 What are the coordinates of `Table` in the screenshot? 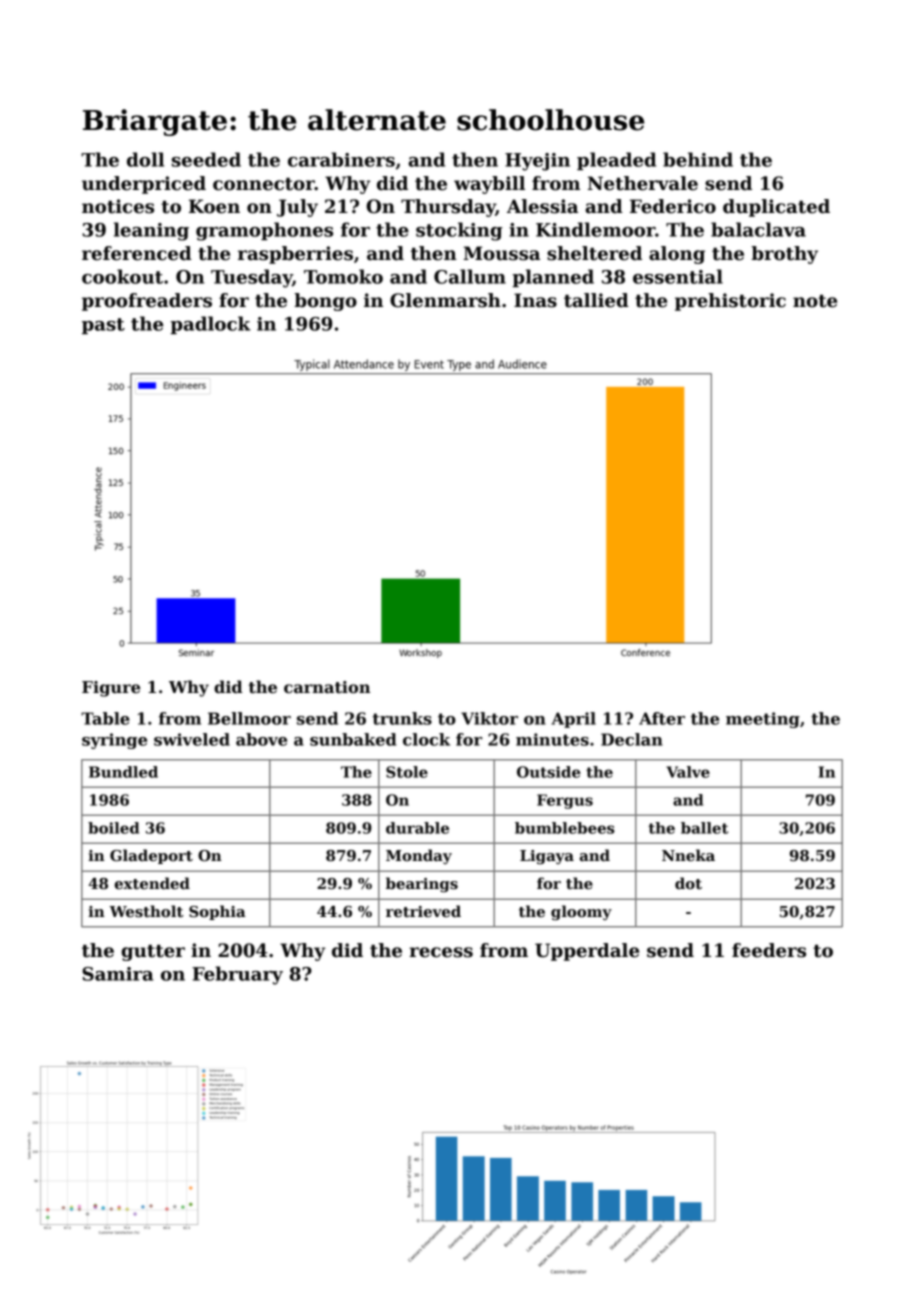 It's located at (105, 718).
